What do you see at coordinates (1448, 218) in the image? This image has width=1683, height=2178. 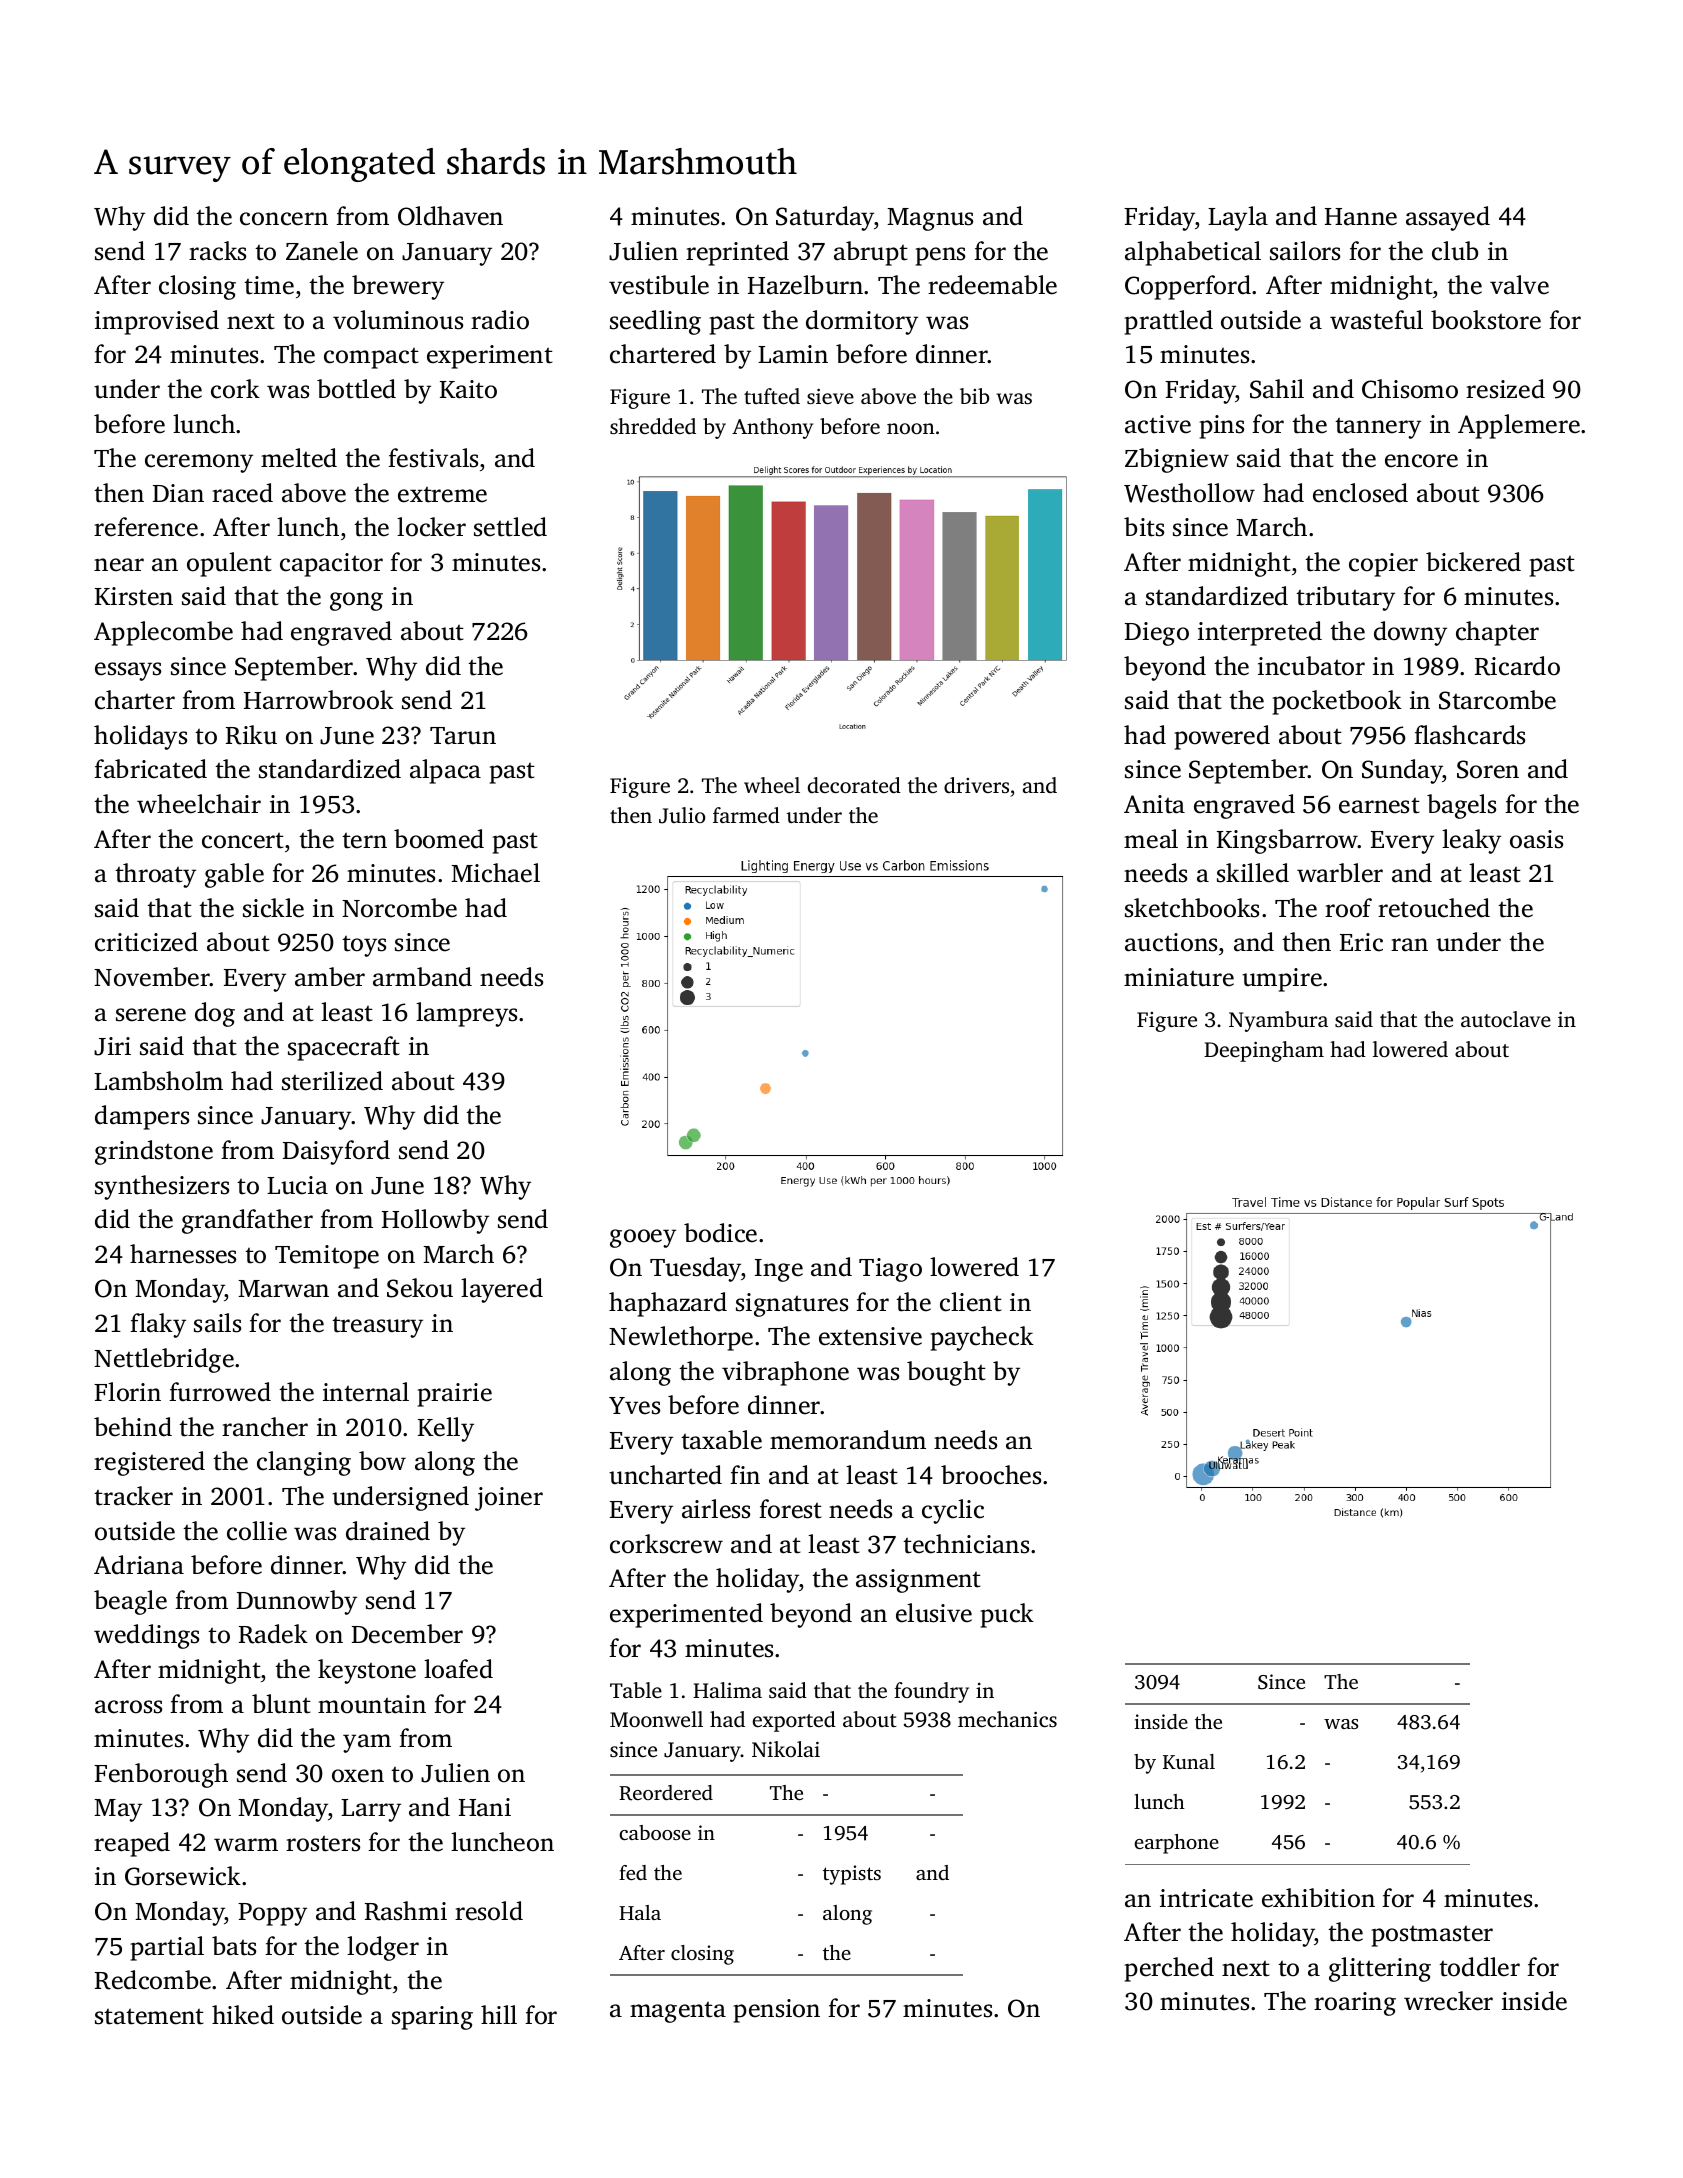 I see `assayed` at bounding box center [1448, 218].
